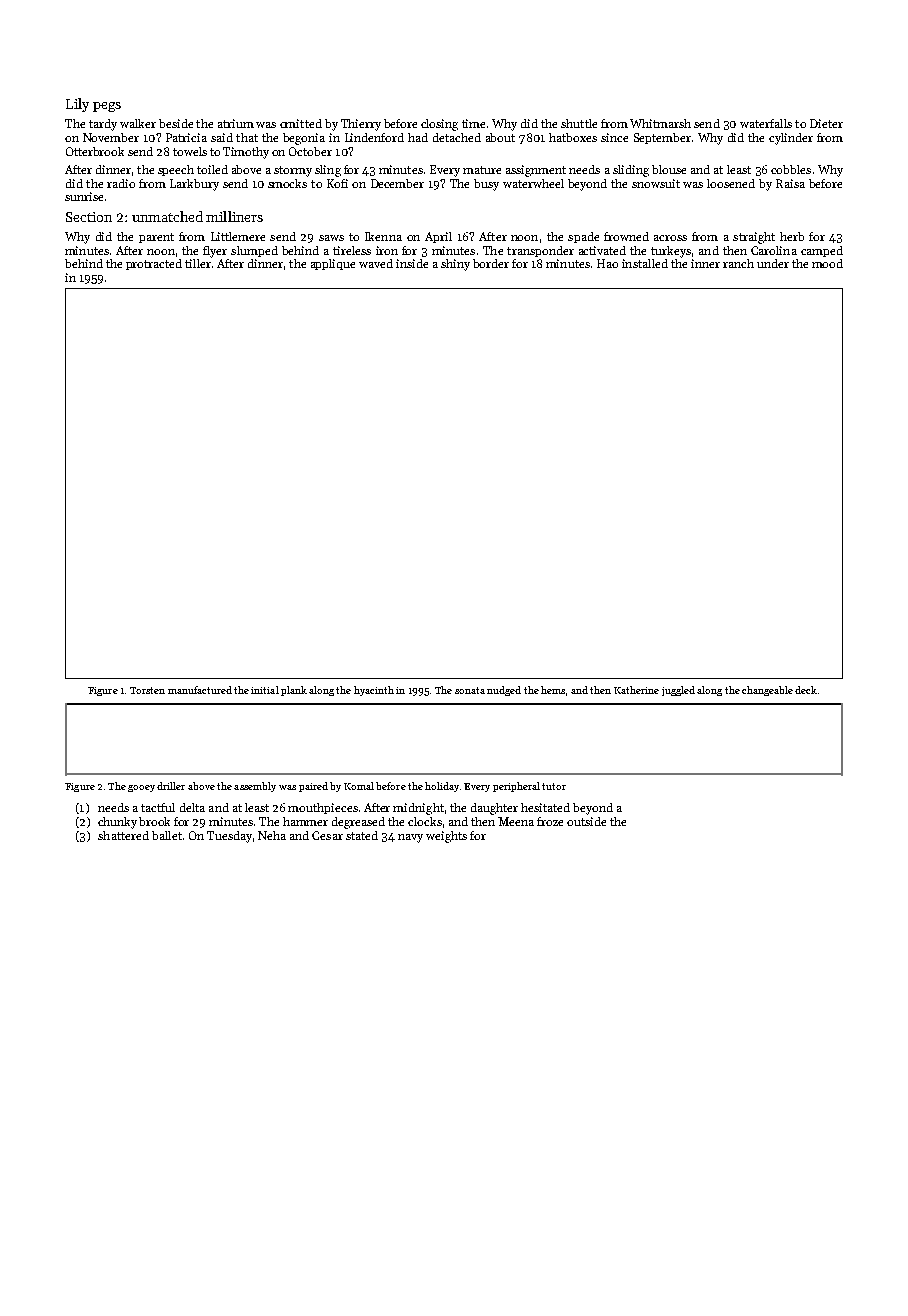 The image size is (908, 1316). What do you see at coordinates (374, 691) in the image?
I see `hyacinth` at bounding box center [374, 691].
